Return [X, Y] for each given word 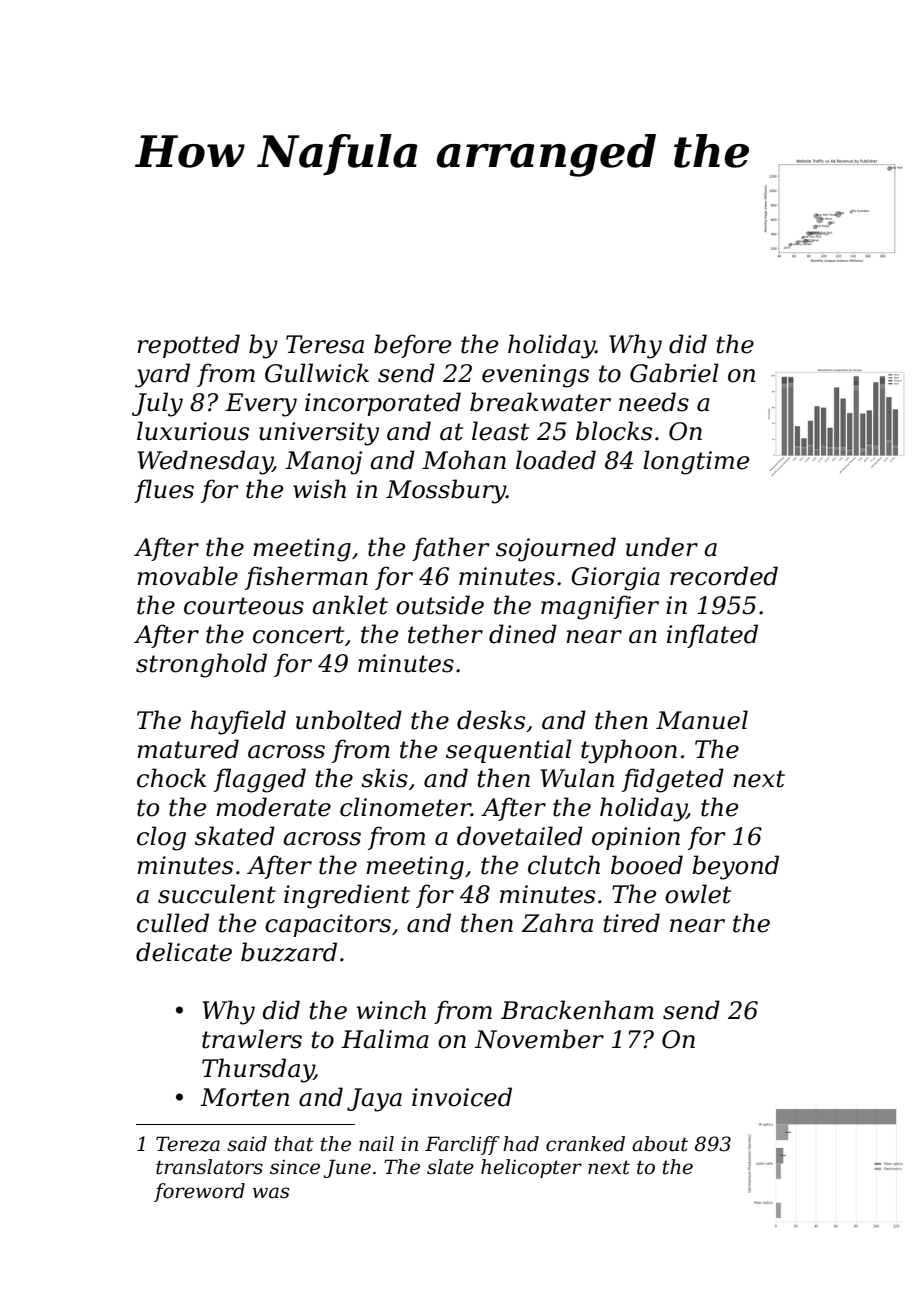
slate [450, 1167]
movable [187, 576]
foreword [199, 1192]
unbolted [349, 720]
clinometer [405, 807]
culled [173, 923]
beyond [735, 867]
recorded [724, 576]
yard [162, 375]
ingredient [347, 896]
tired [631, 923]
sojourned [556, 549]
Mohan [464, 460]
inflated [712, 636]
